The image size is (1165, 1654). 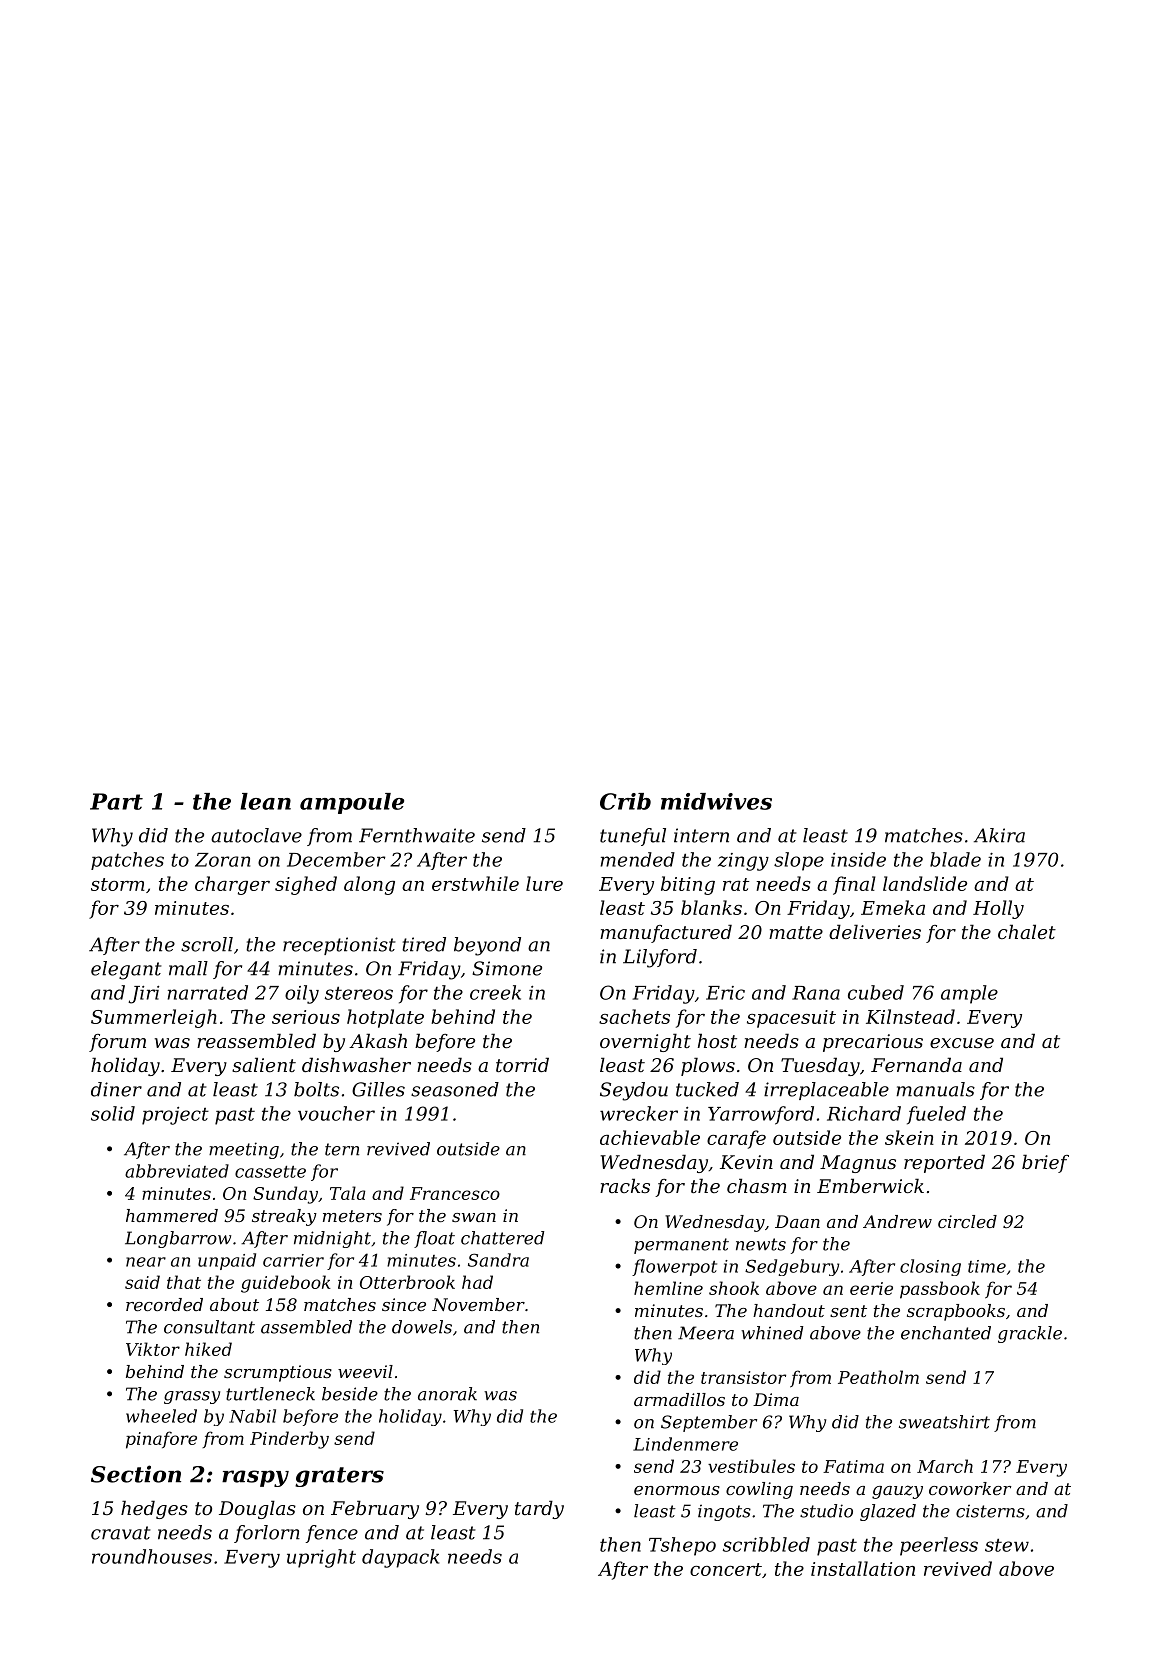 I want to click on autoclave, so click(x=256, y=835).
